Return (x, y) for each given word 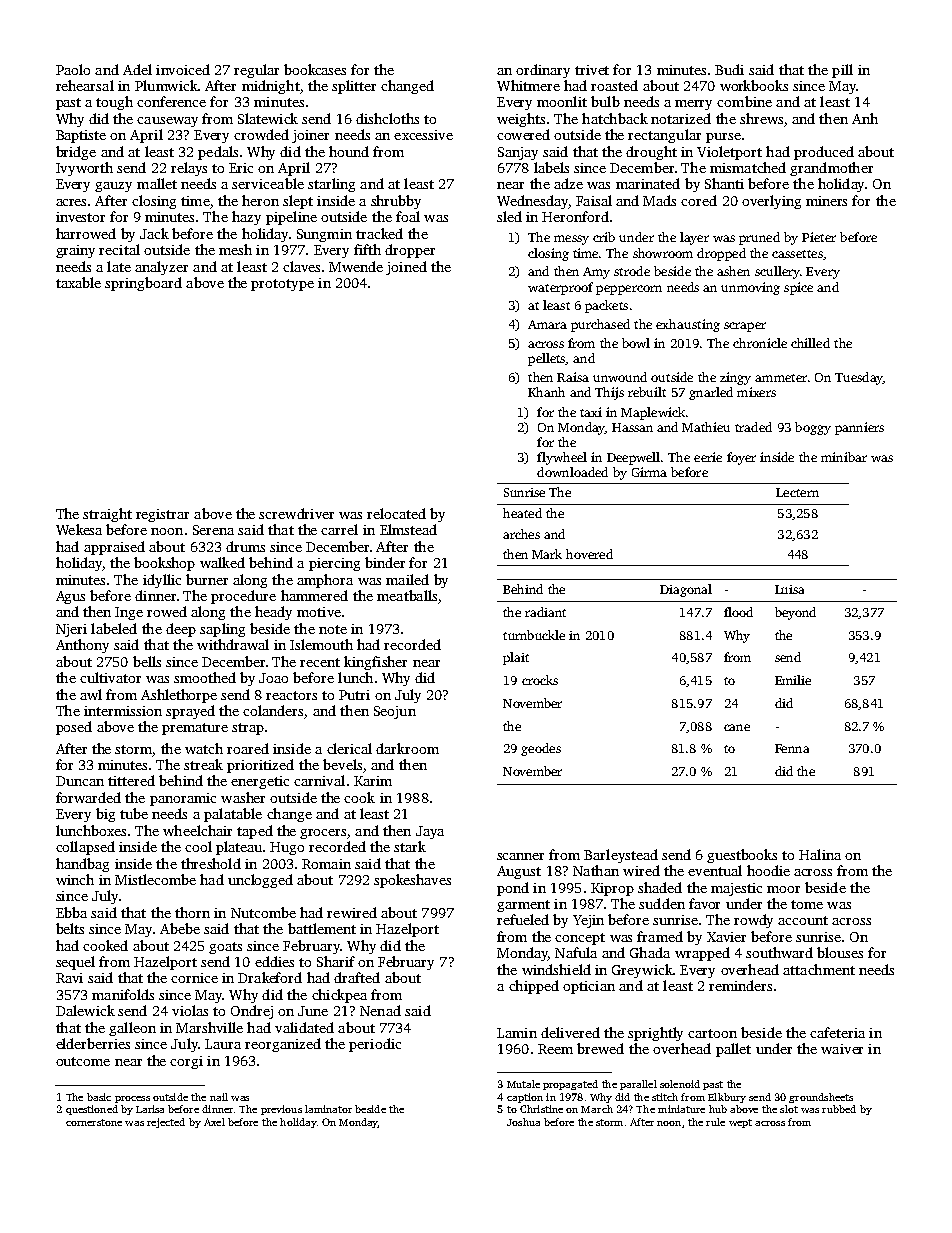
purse (723, 138)
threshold (211, 863)
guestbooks (742, 856)
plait (516, 658)
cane (737, 727)
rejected (166, 1123)
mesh (235, 249)
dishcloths (387, 118)
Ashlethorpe (179, 696)
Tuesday (859, 378)
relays (189, 169)
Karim (373, 781)
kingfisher (375, 663)
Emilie (793, 680)
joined (406, 268)
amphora (325, 581)
